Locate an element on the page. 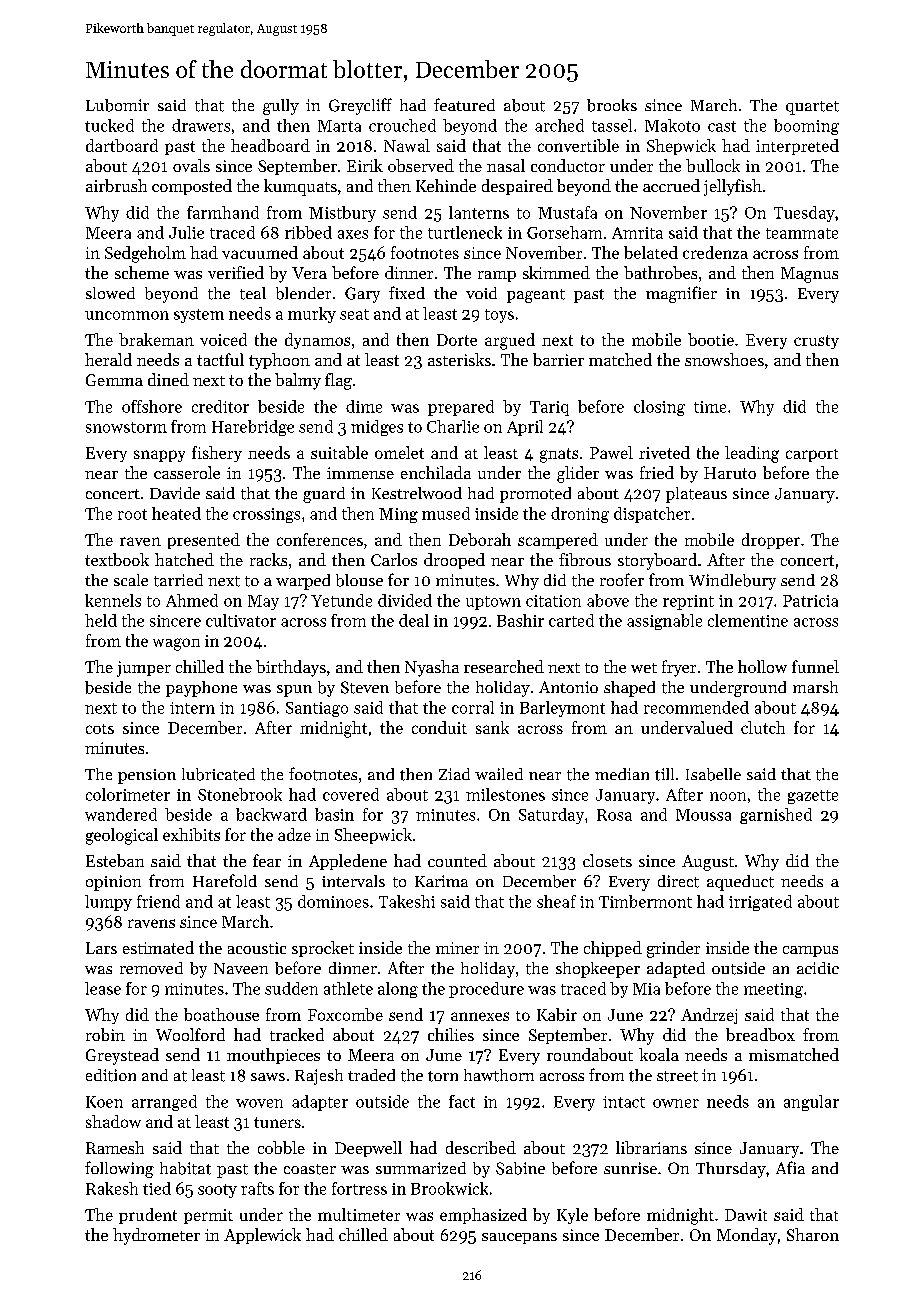 This image has height=1308, width=924. Bashir is located at coordinates (520, 620).
